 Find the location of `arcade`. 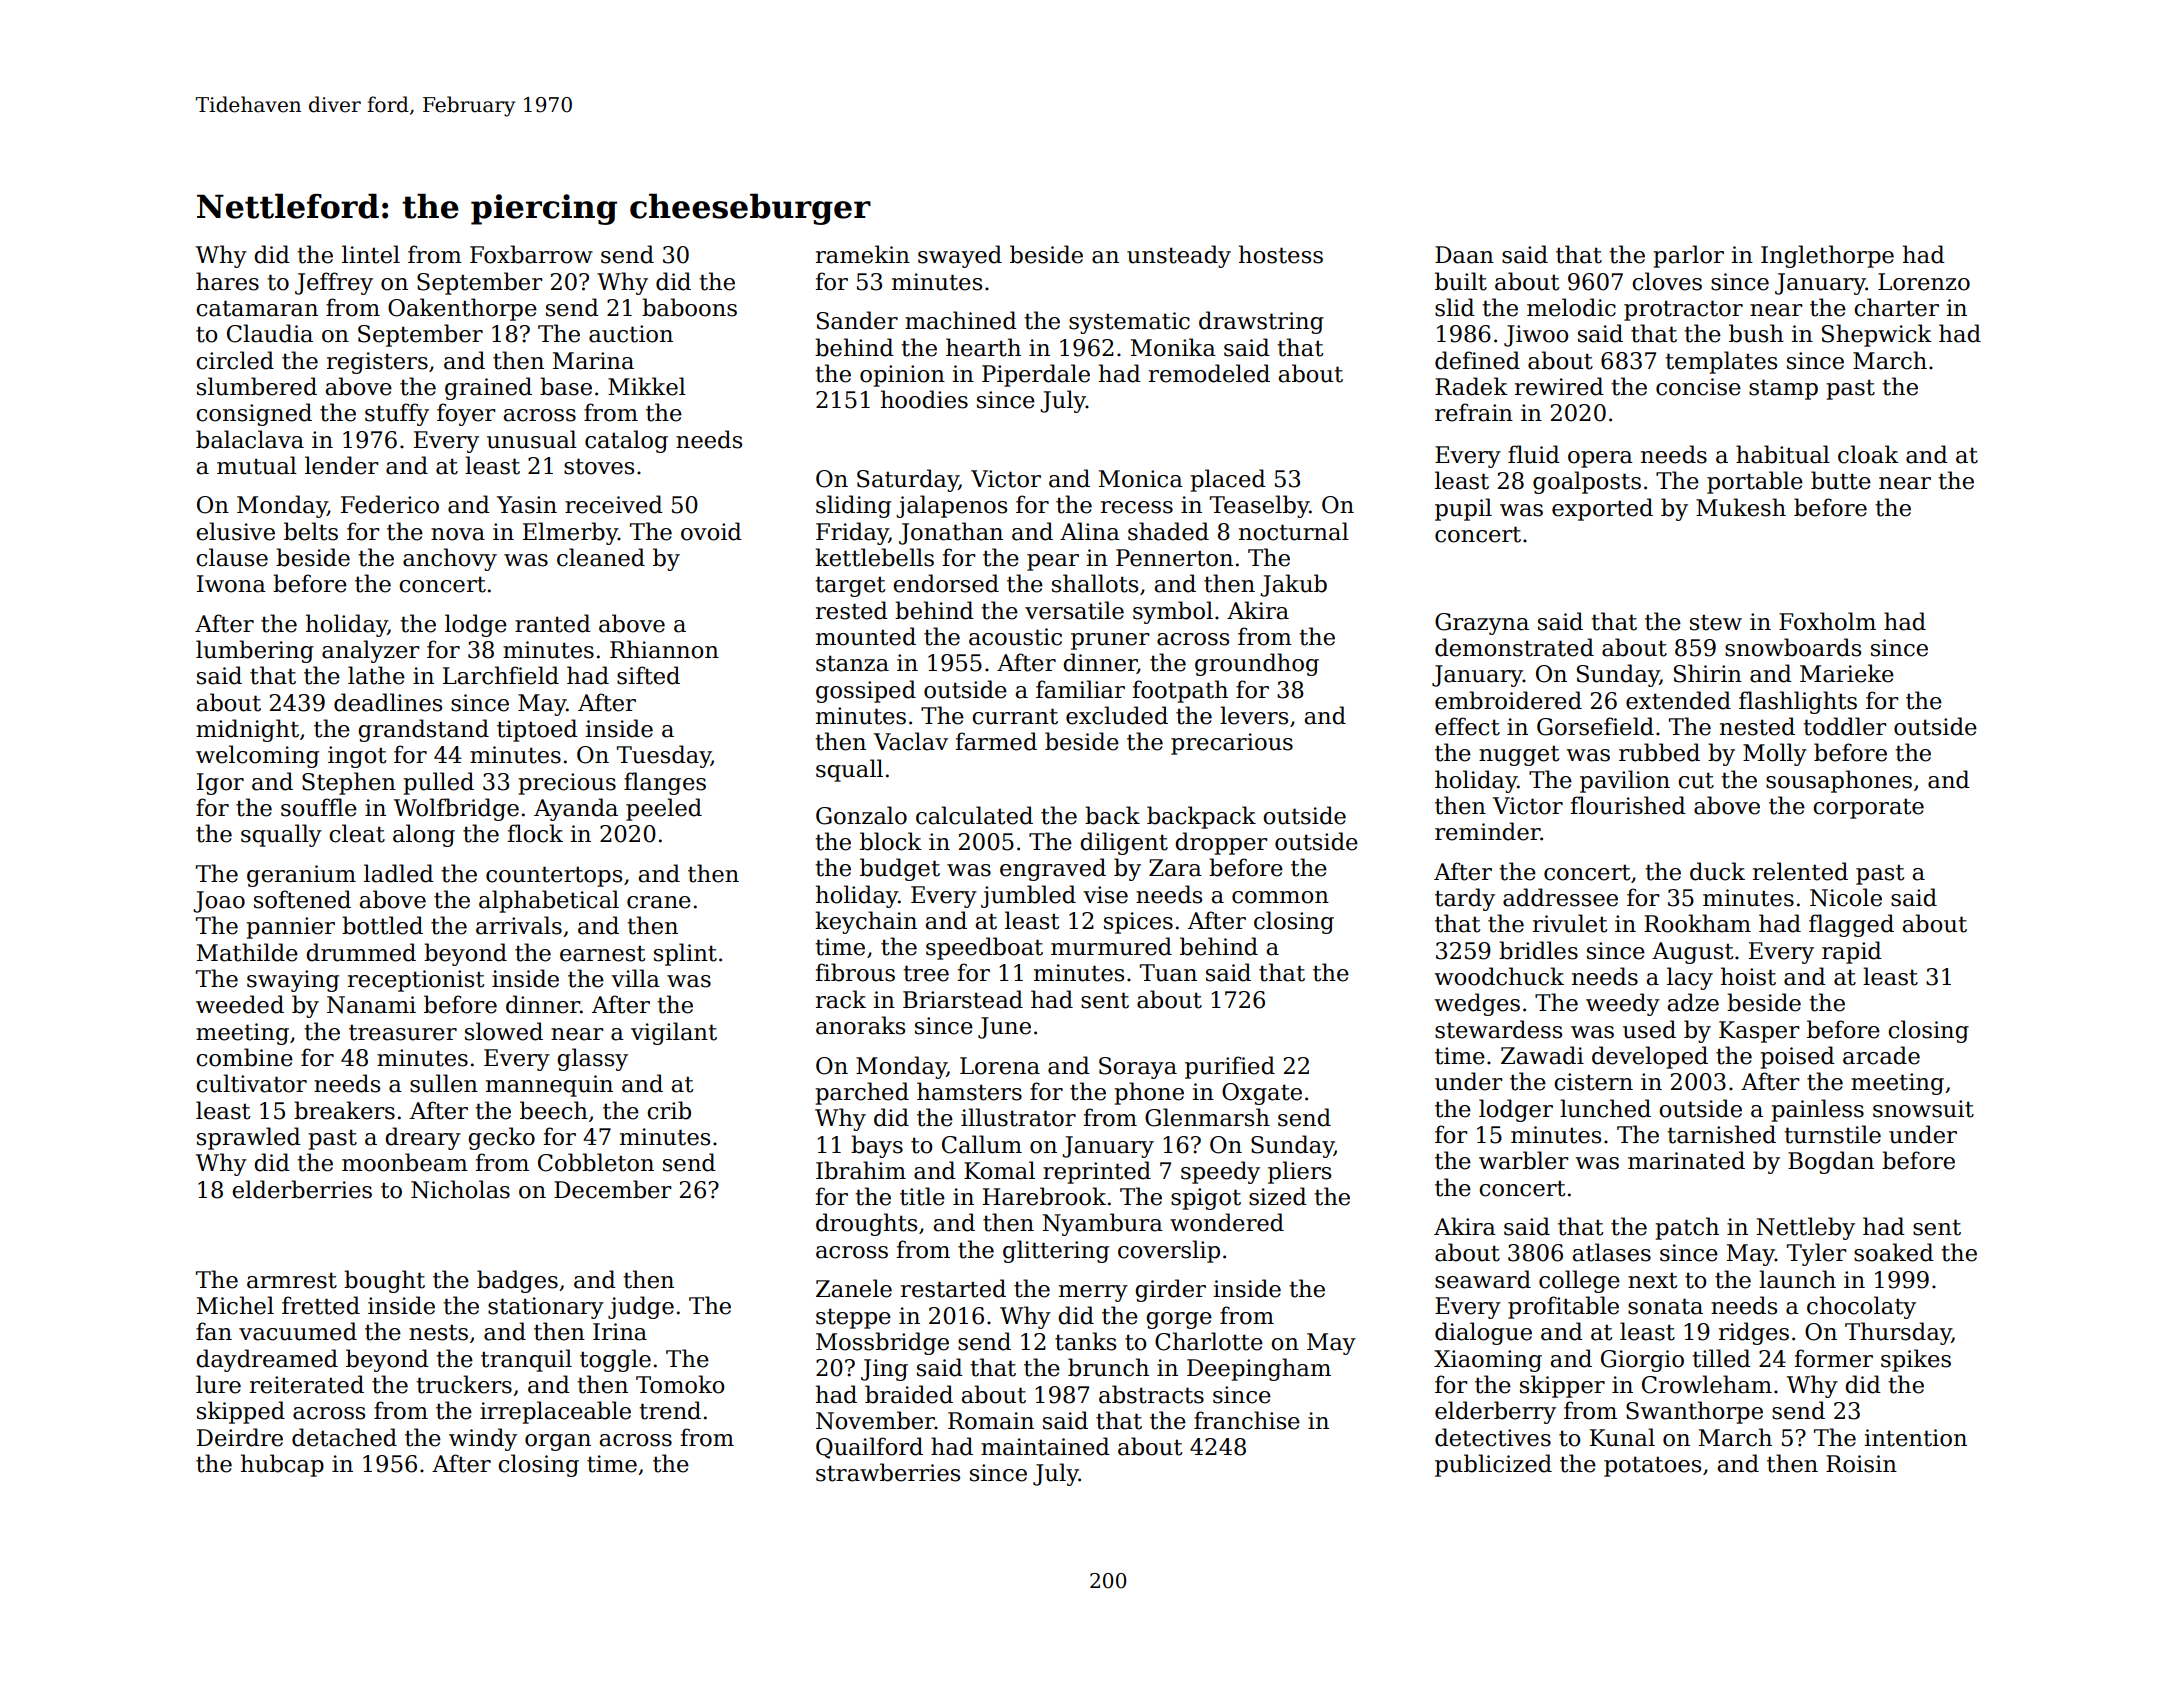

arcade is located at coordinates (1881, 1055).
